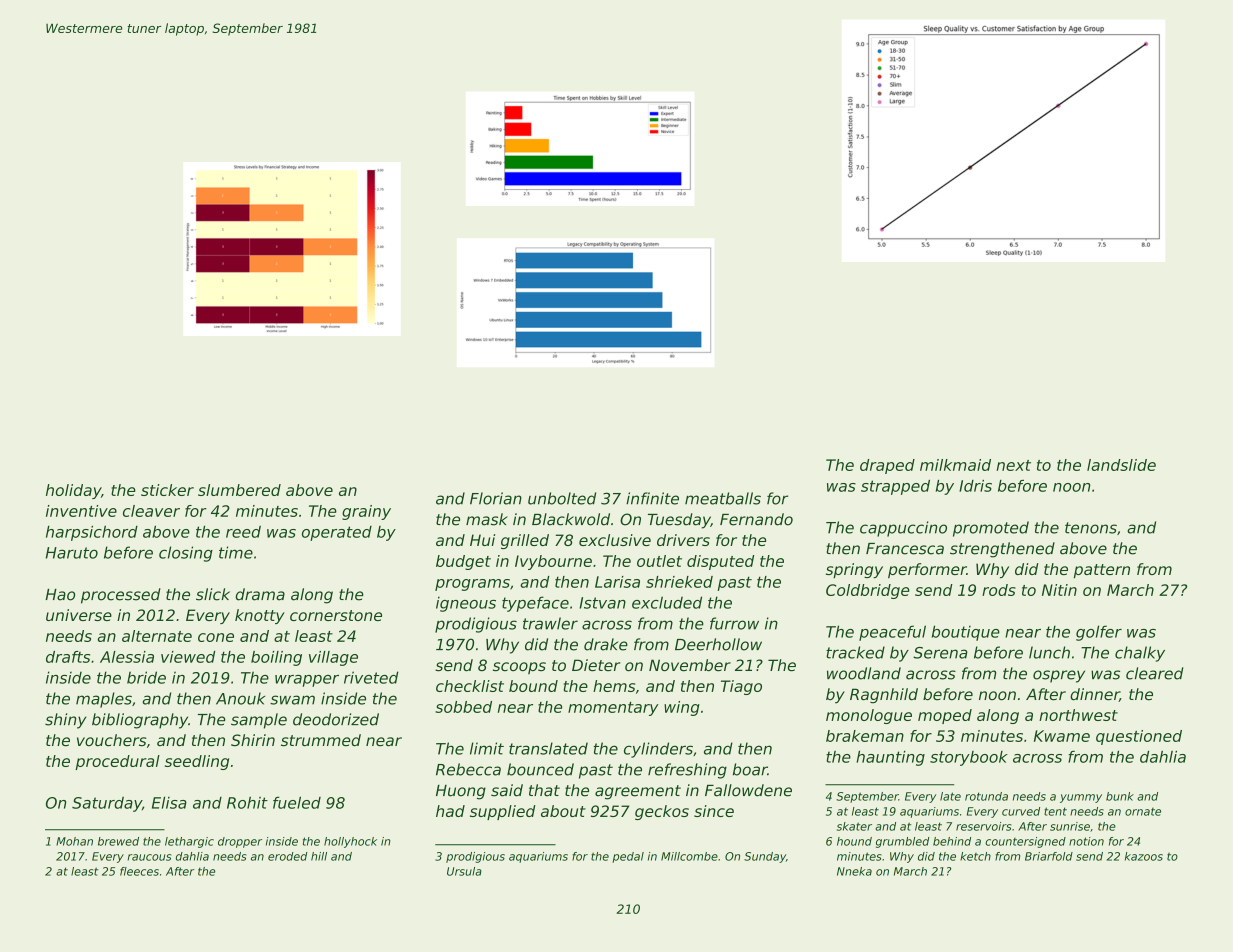  What do you see at coordinates (999, 590) in the screenshot?
I see `rods` at bounding box center [999, 590].
